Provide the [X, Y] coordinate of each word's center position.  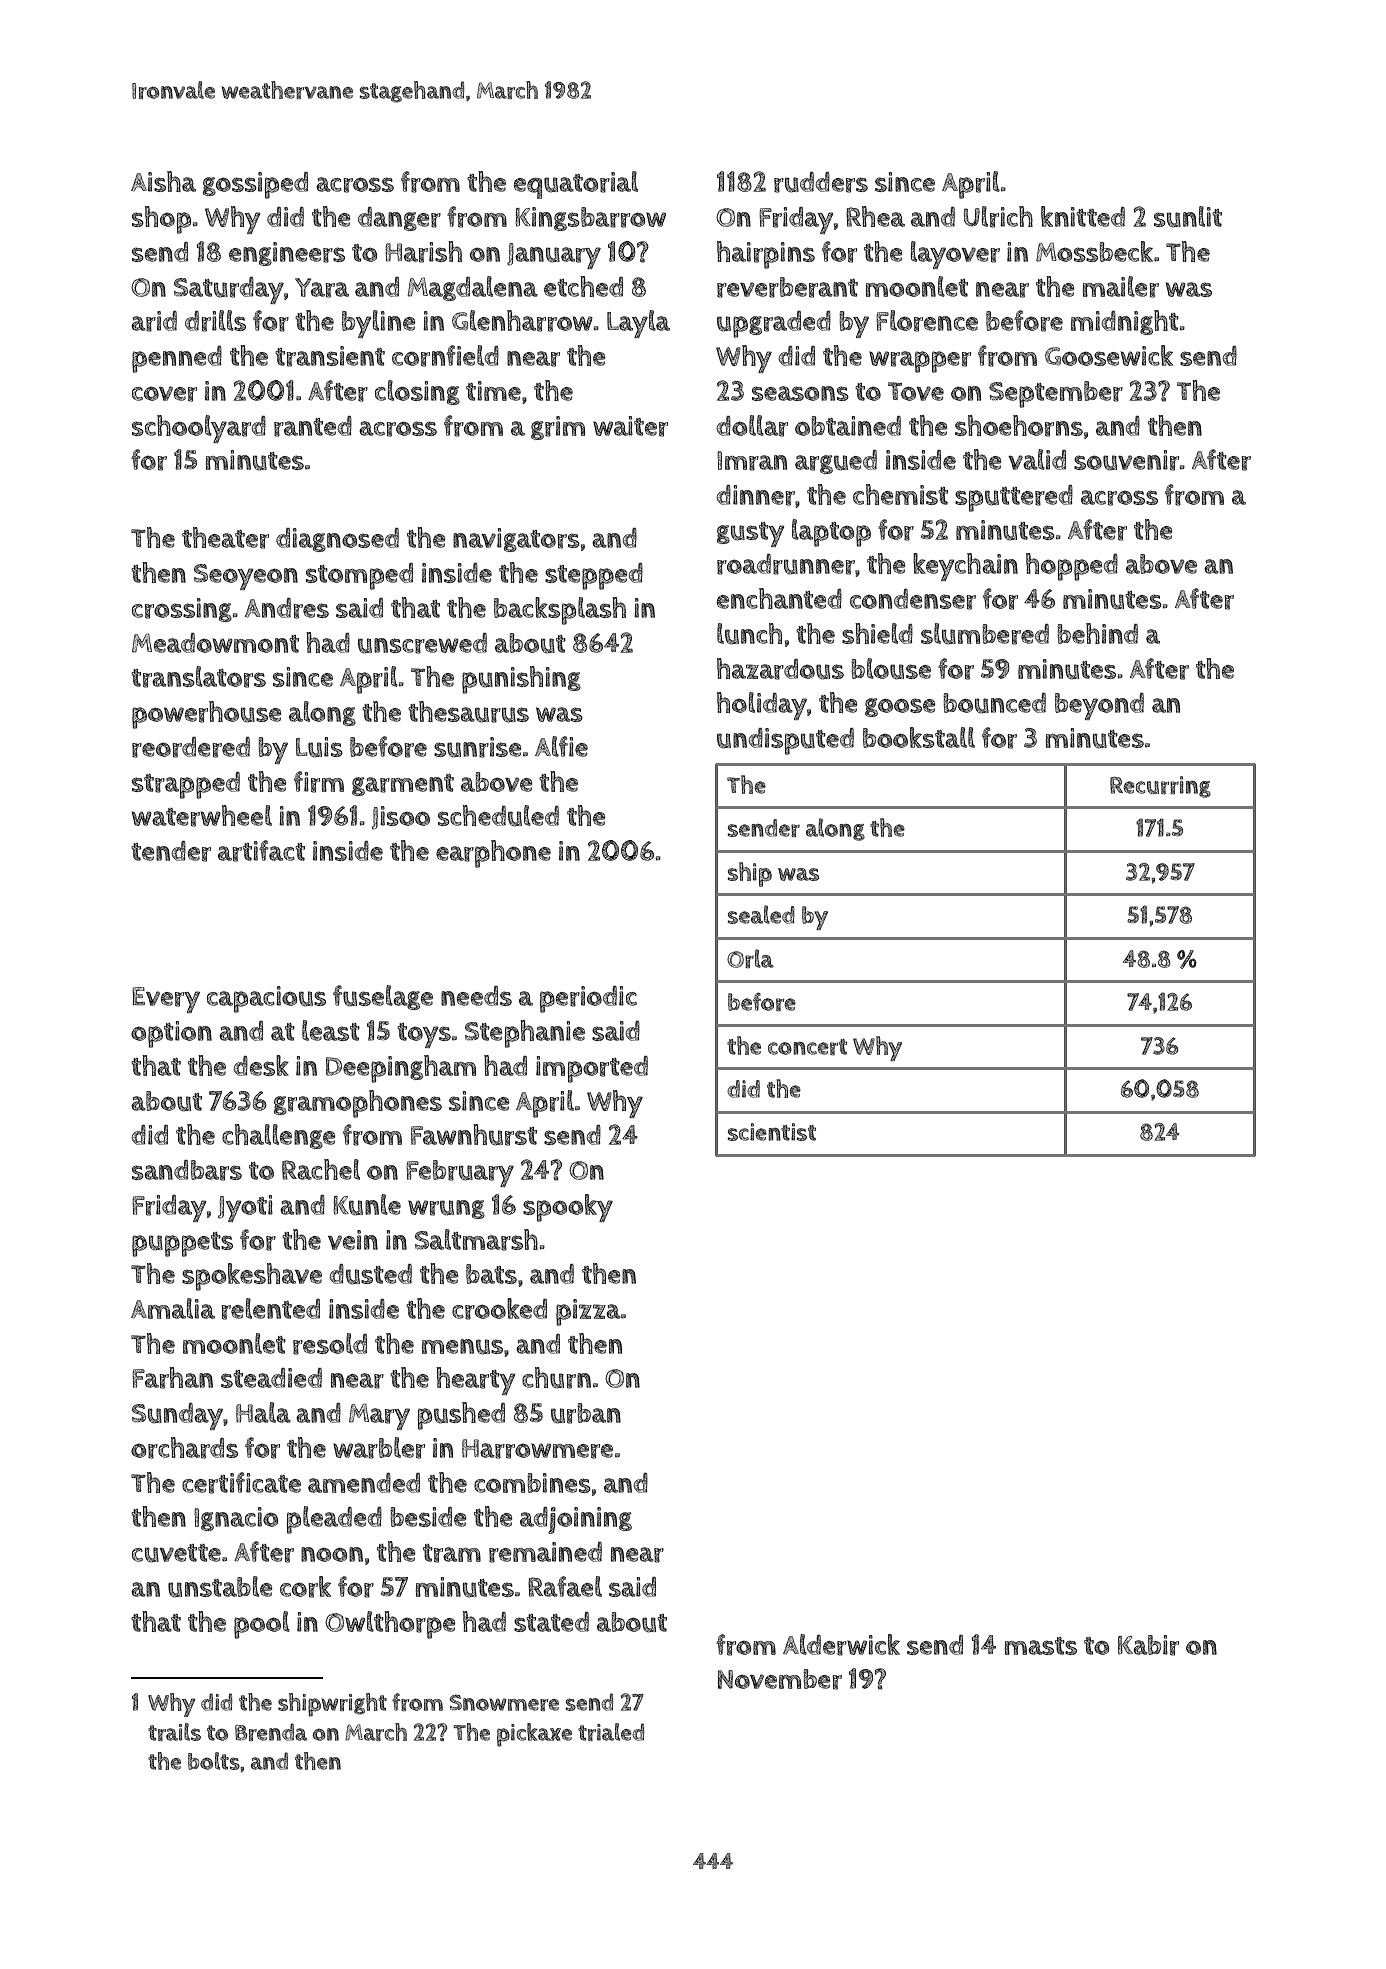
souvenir [1126, 460]
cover [164, 394]
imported [592, 1069]
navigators [516, 540]
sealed [761, 914]
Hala [263, 1412]
